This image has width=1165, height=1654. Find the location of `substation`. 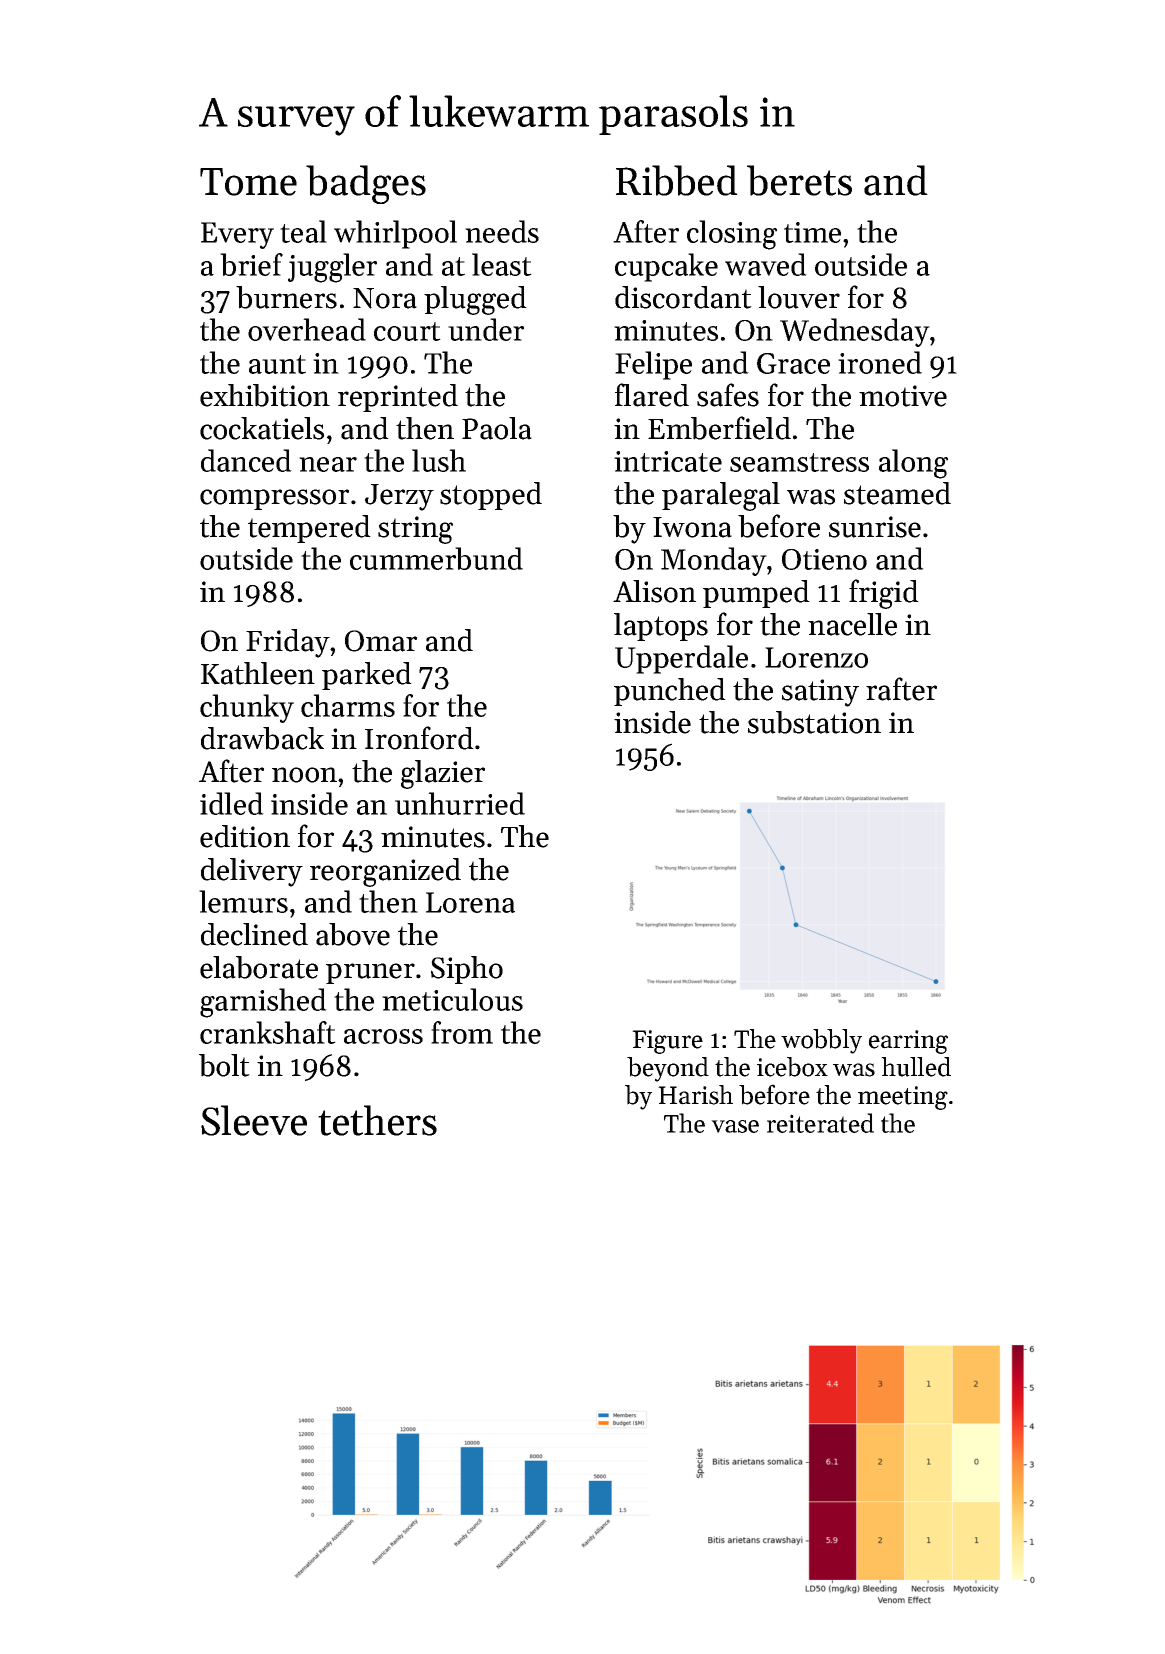

substation is located at coordinates (814, 722).
